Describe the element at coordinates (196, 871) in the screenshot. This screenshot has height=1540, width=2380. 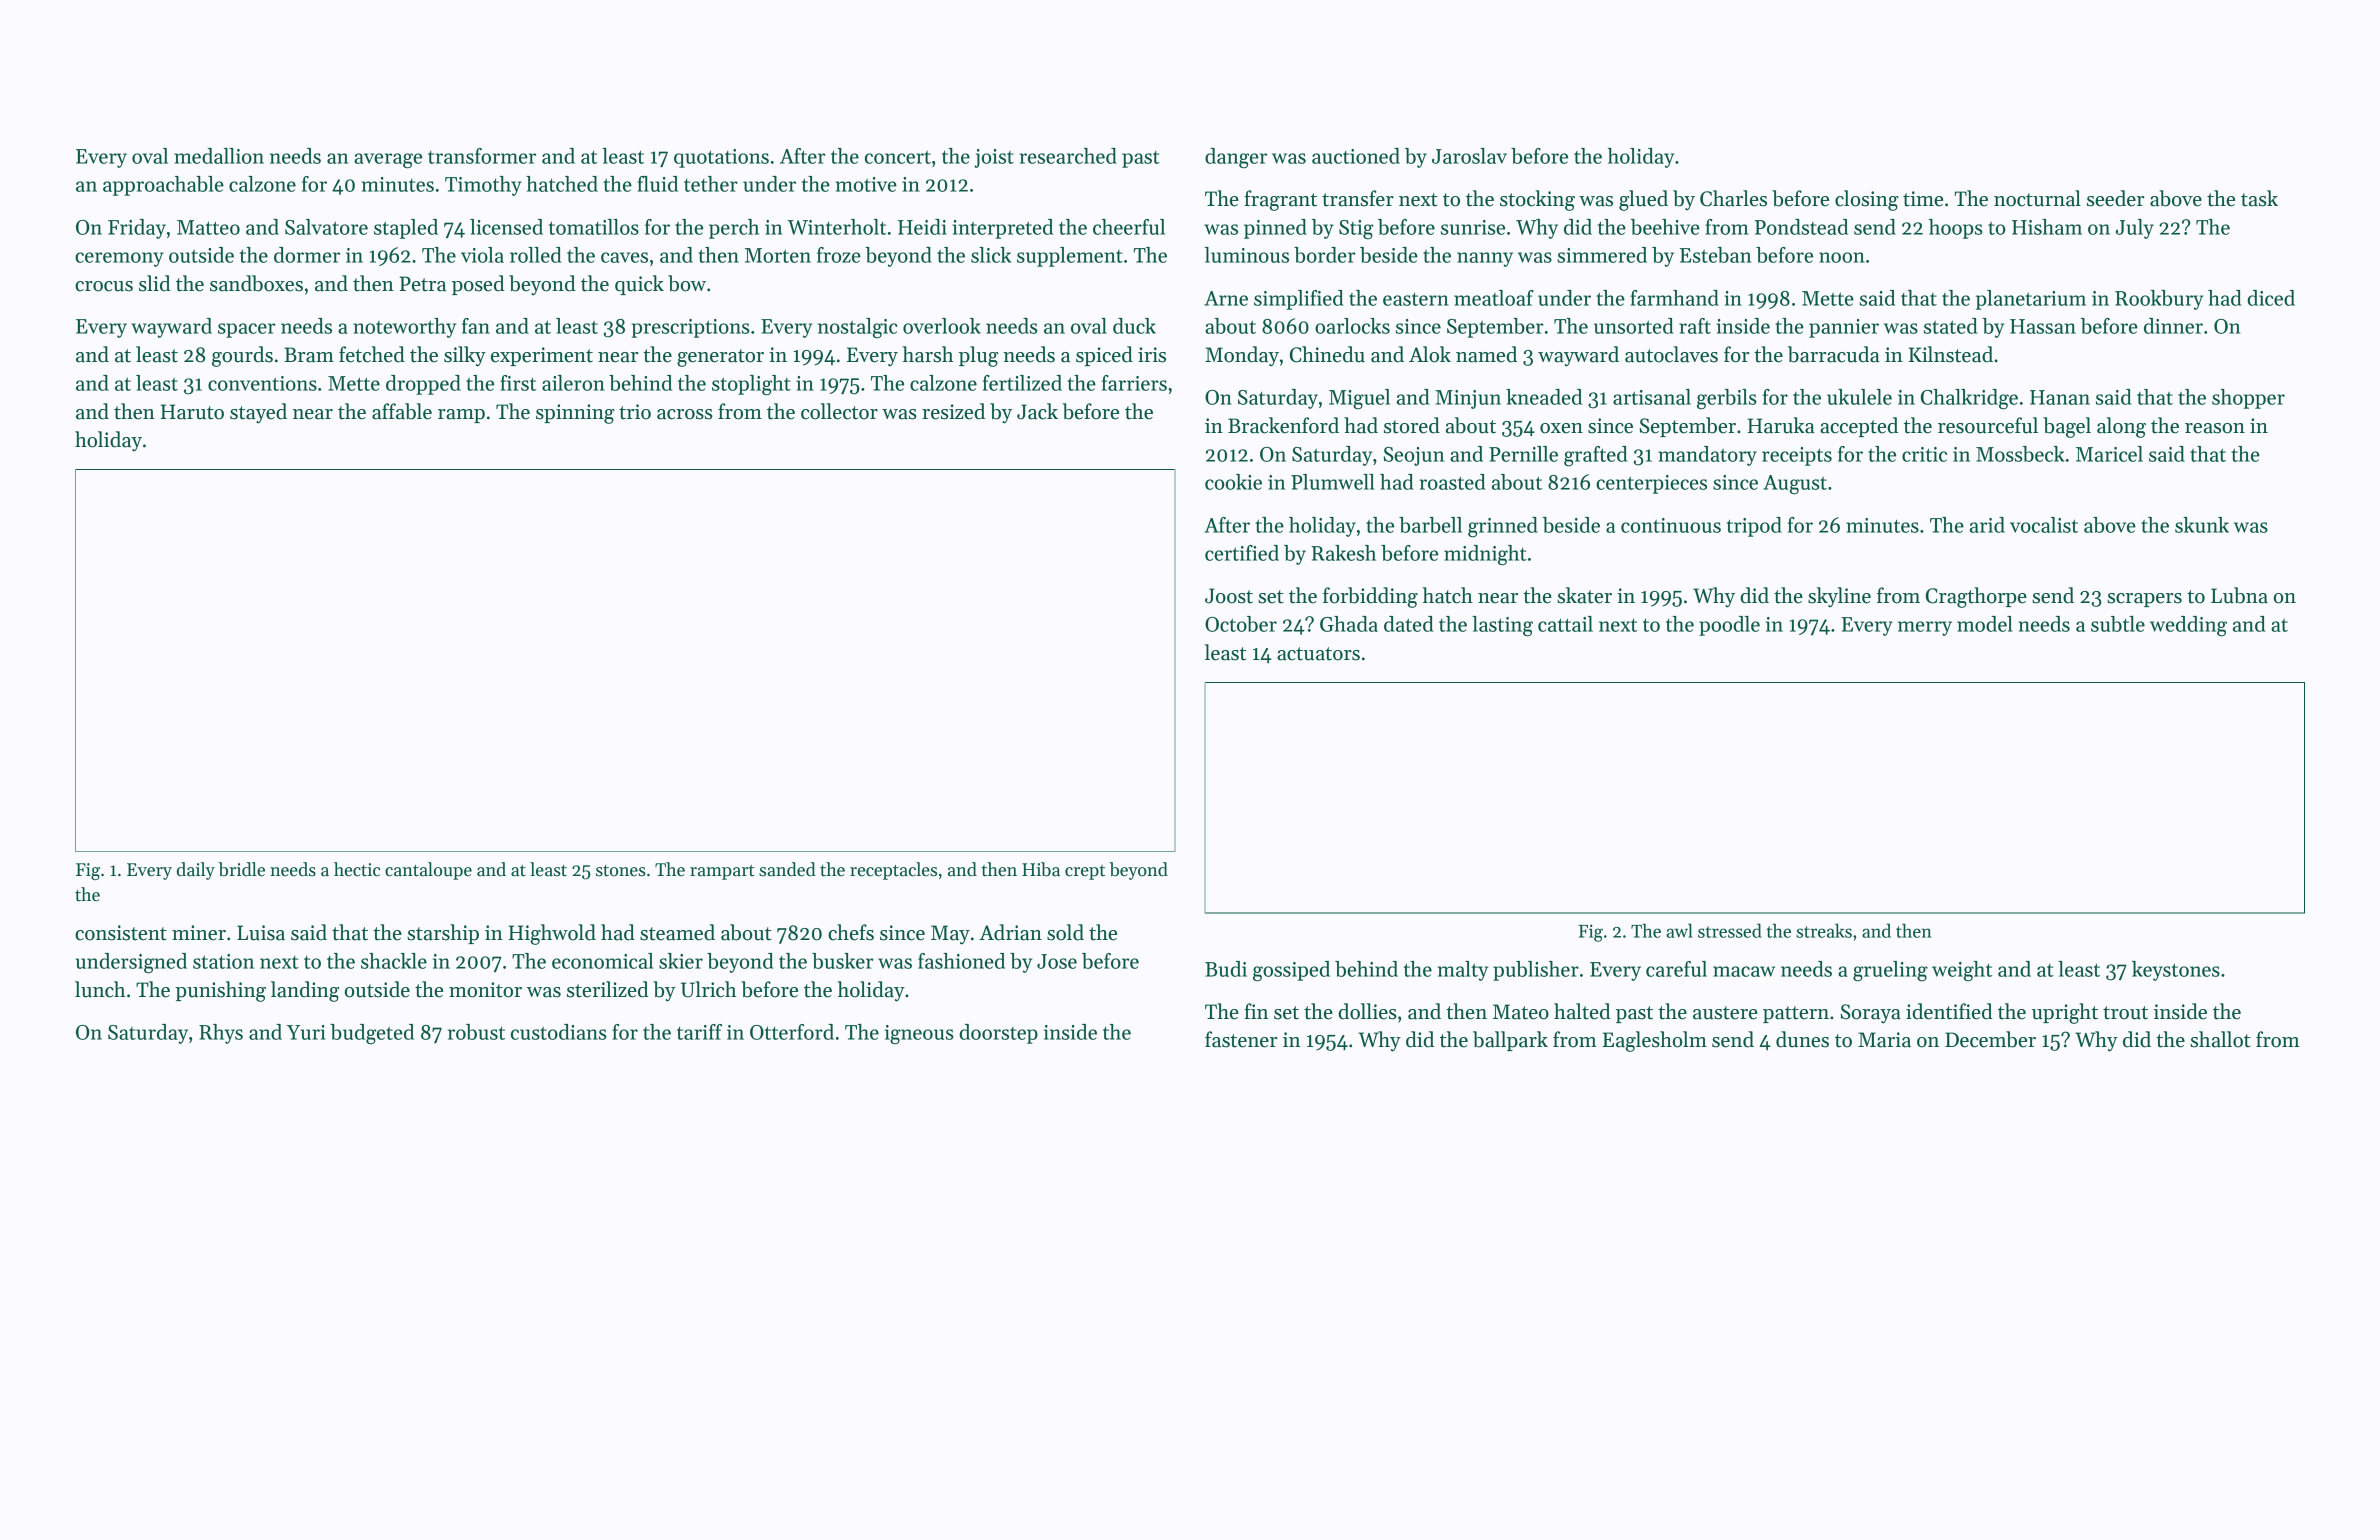
I see `daily` at that location.
